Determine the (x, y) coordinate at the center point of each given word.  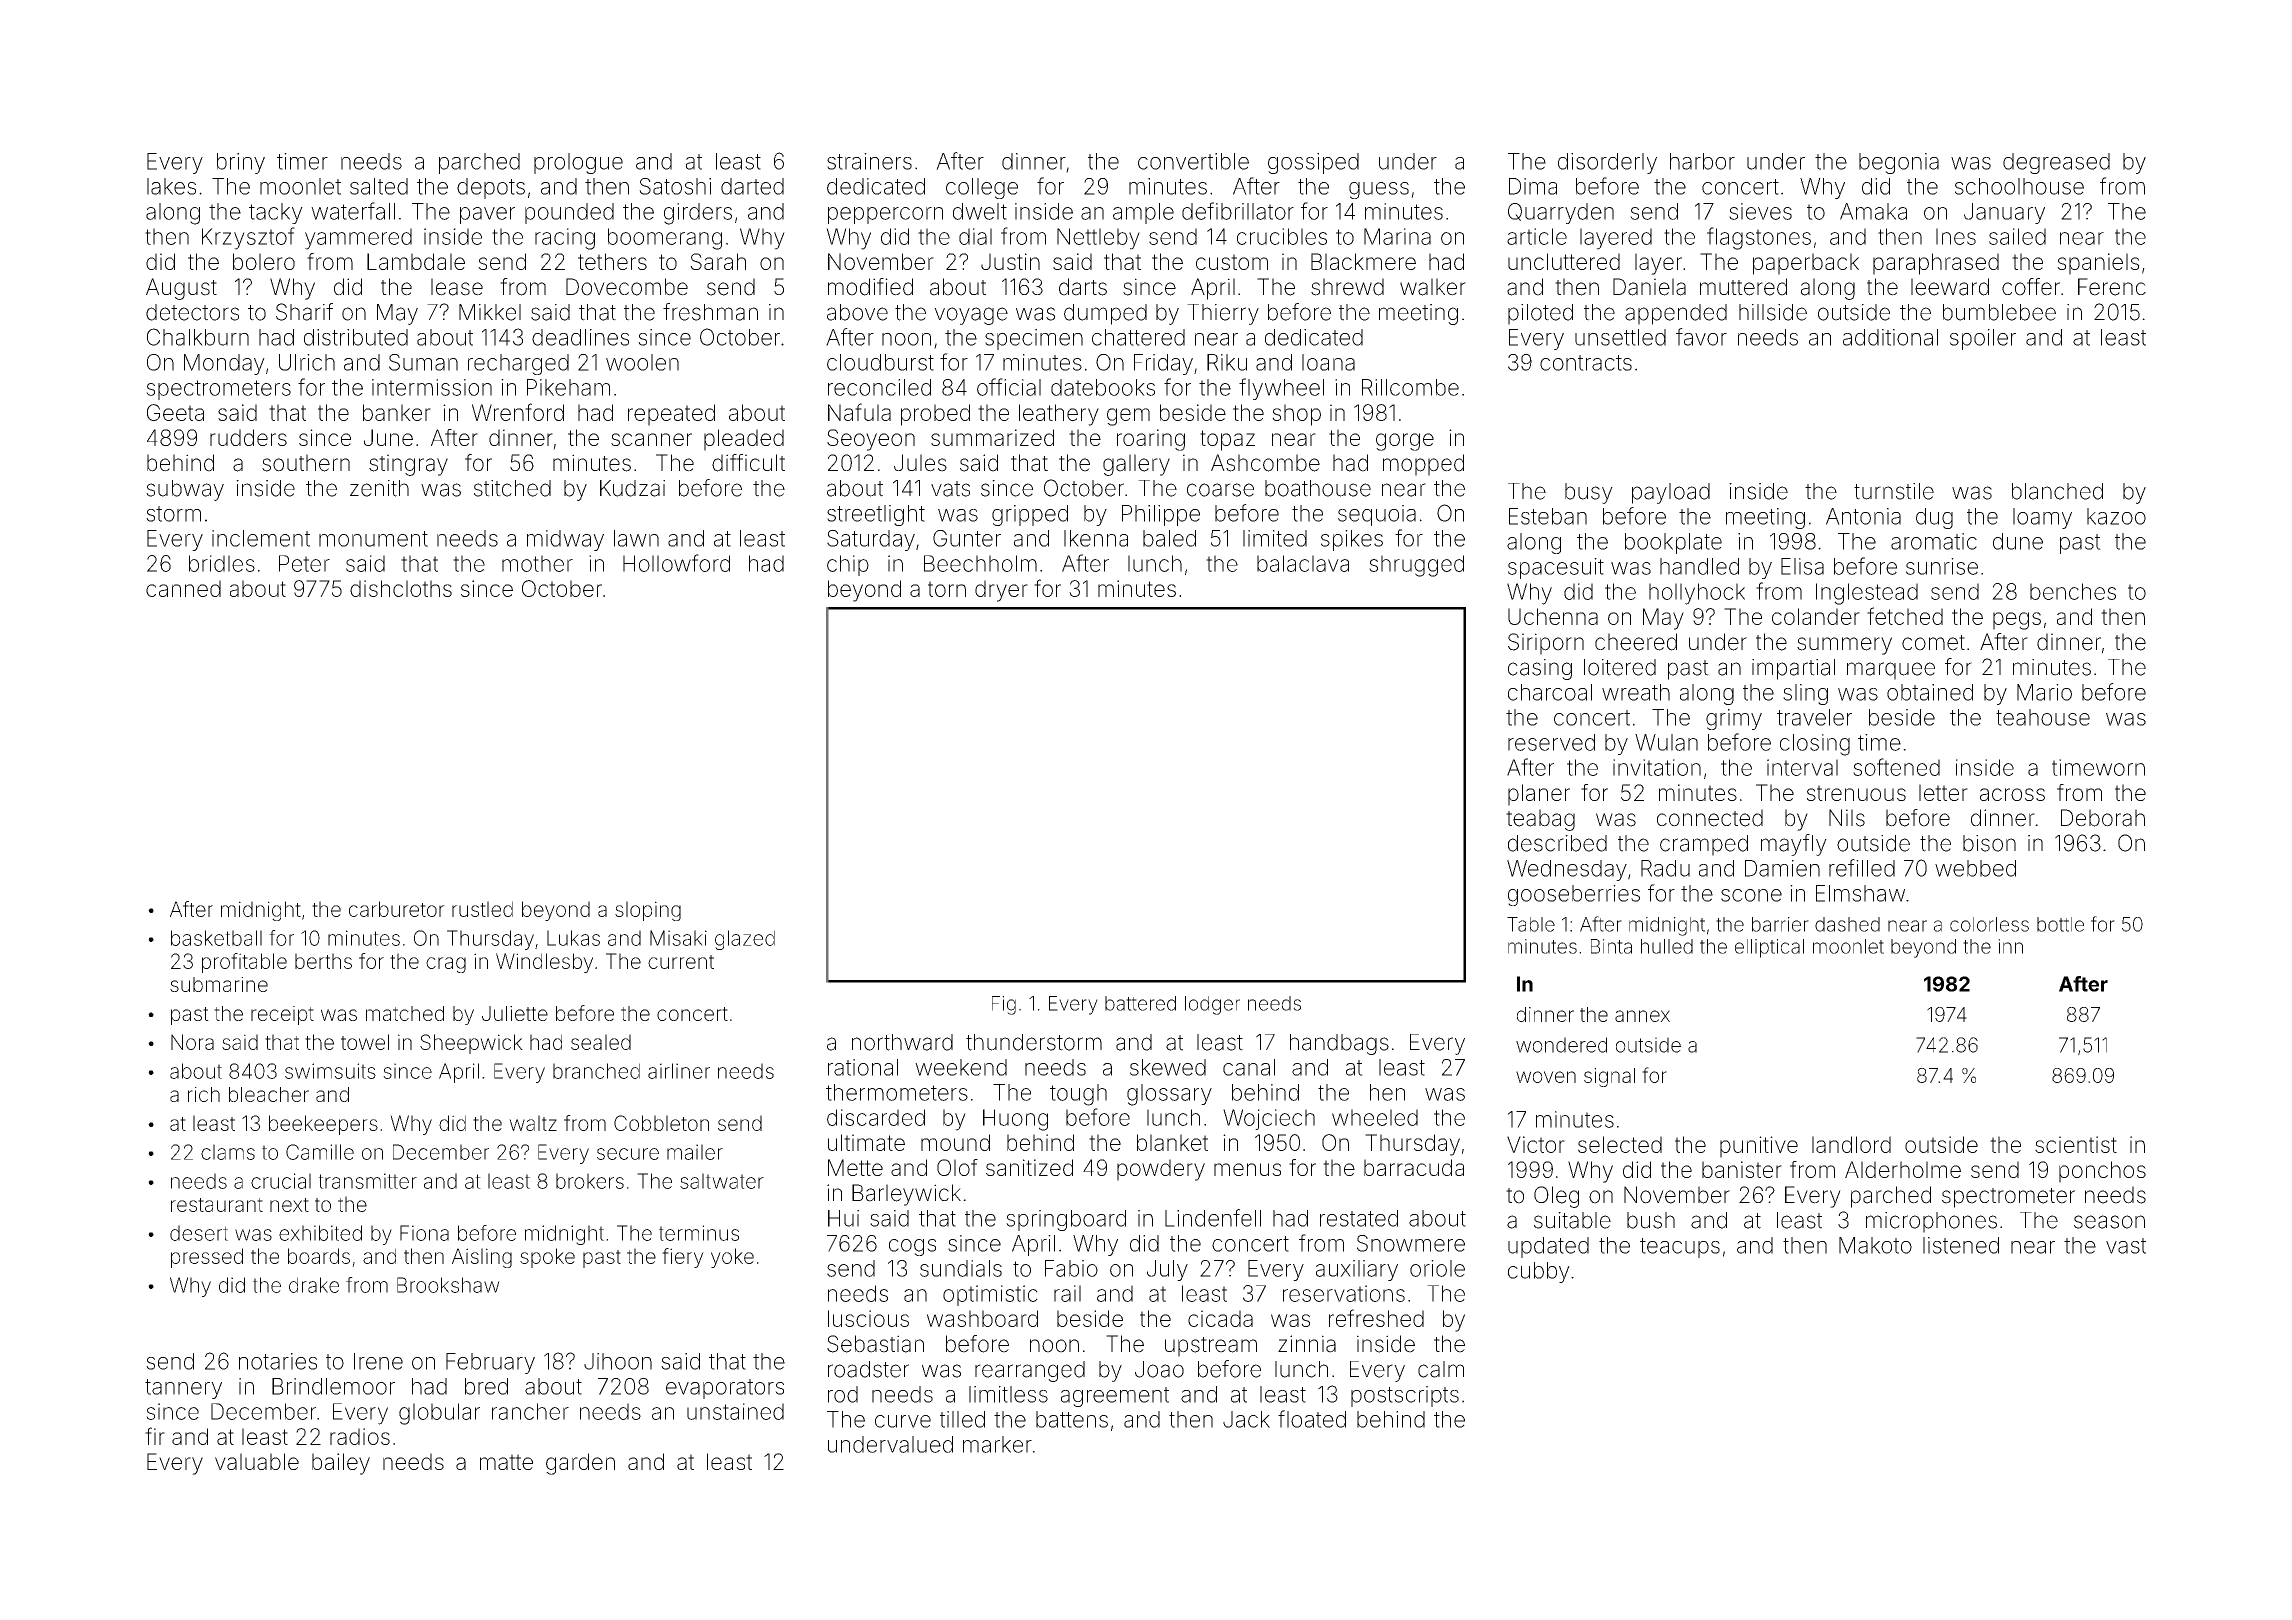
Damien (1782, 868)
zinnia (1307, 1344)
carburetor (397, 909)
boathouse (1318, 488)
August (181, 289)
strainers (869, 161)
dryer (1001, 591)
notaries (278, 1361)
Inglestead (1867, 594)
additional (1890, 337)
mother (537, 563)
